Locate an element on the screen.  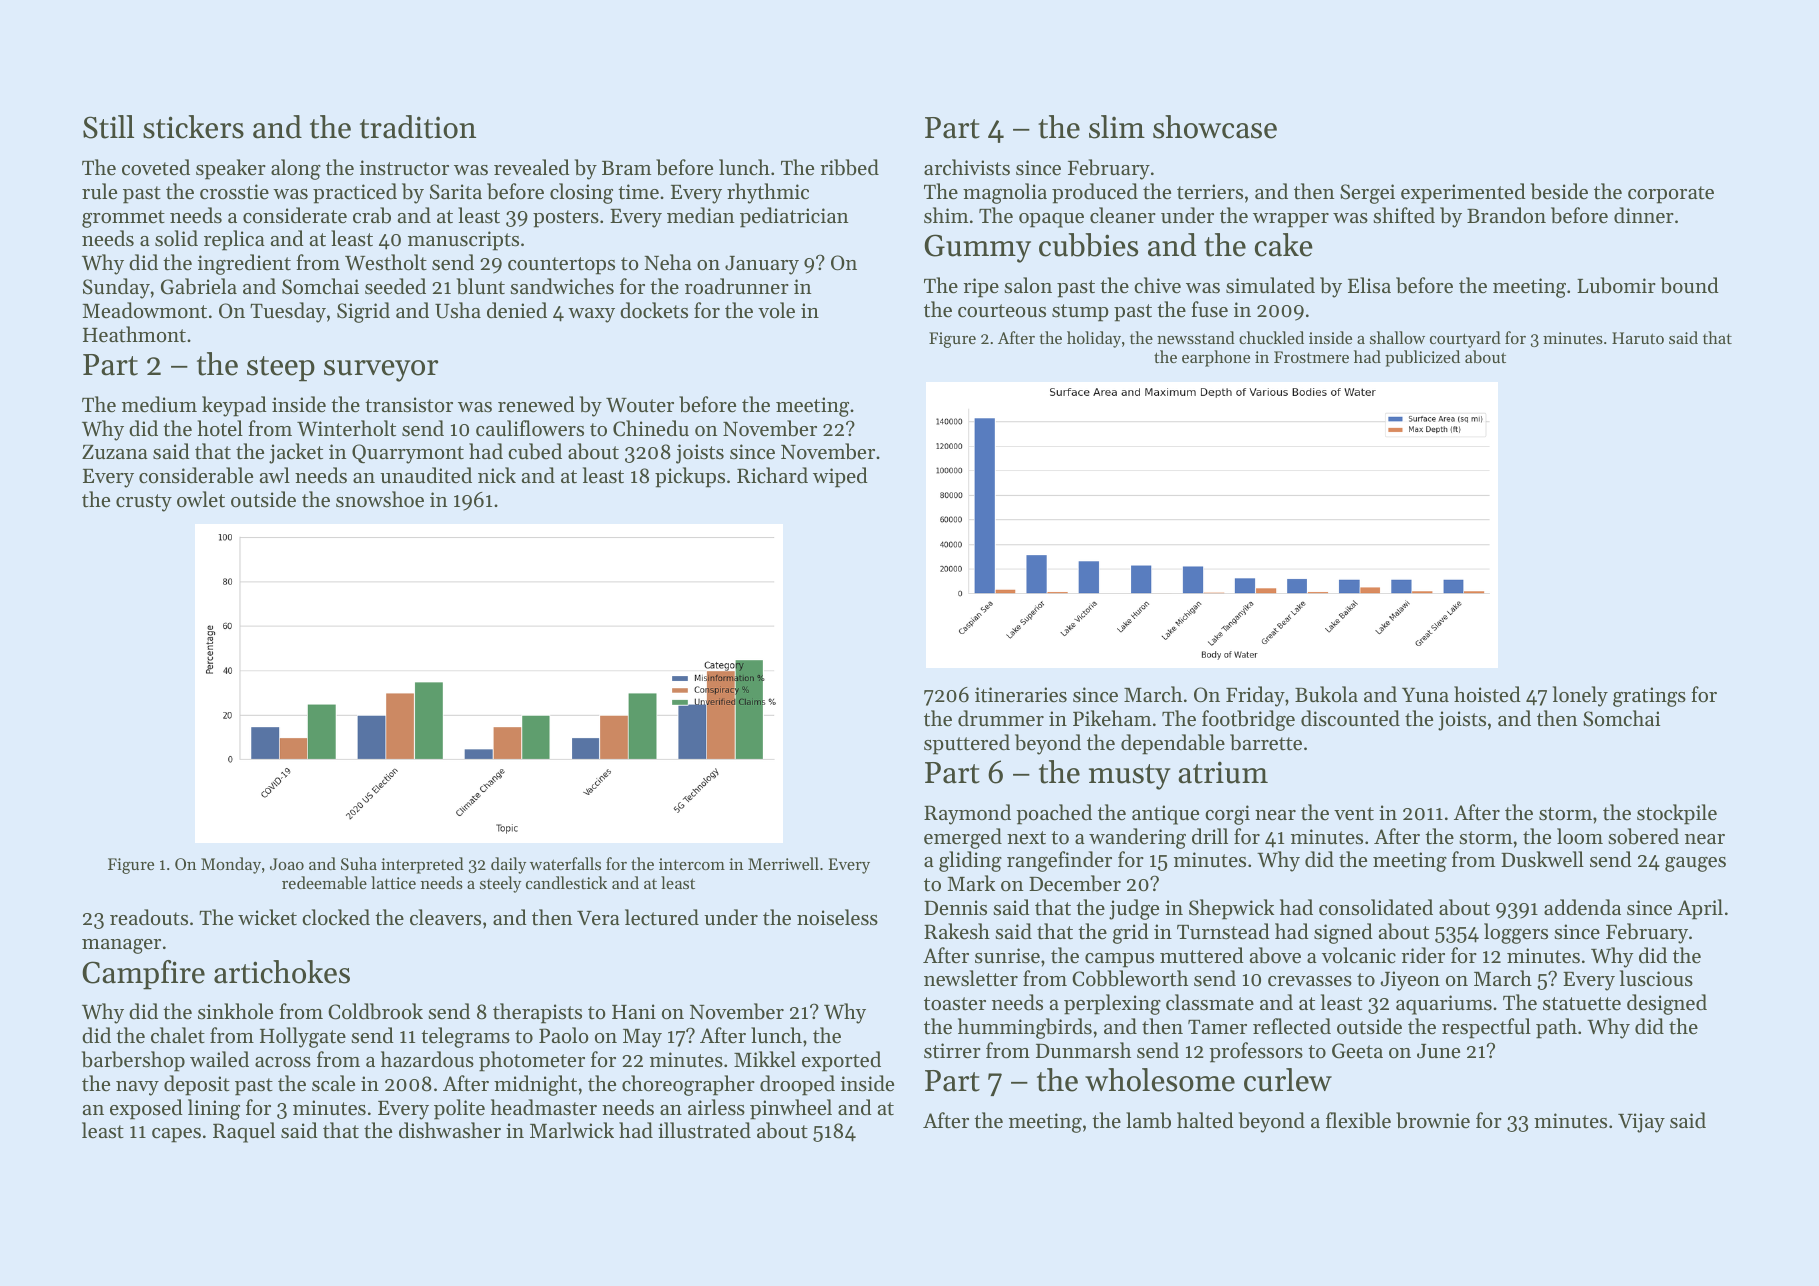
polite is located at coordinates (459, 1109).
